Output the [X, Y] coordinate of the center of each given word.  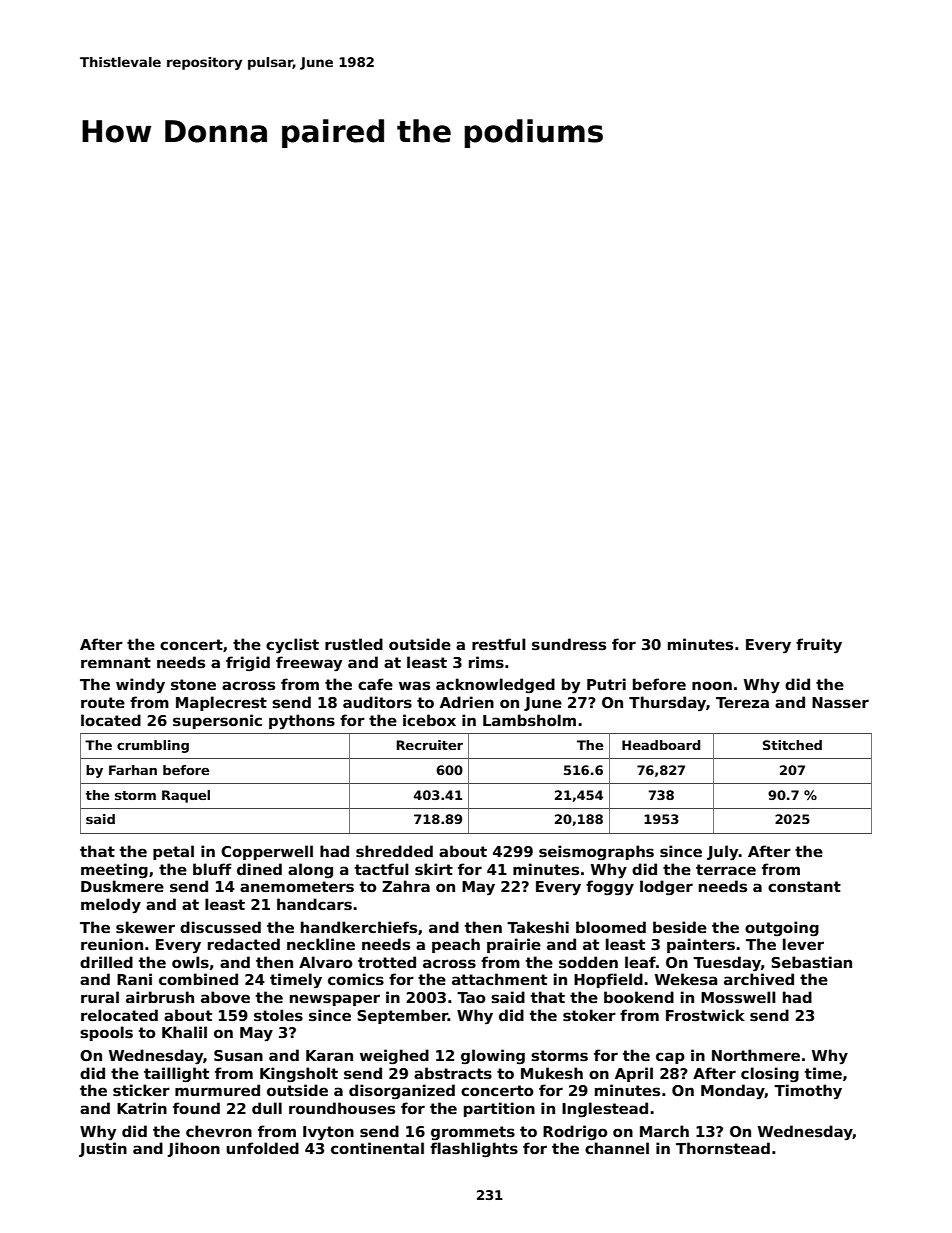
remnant [116, 662]
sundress [569, 644]
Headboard [661, 745]
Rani [134, 979]
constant [804, 887]
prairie [514, 945]
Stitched [792, 745]
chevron [219, 1131]
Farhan [133, 770]
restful [499, 644]
